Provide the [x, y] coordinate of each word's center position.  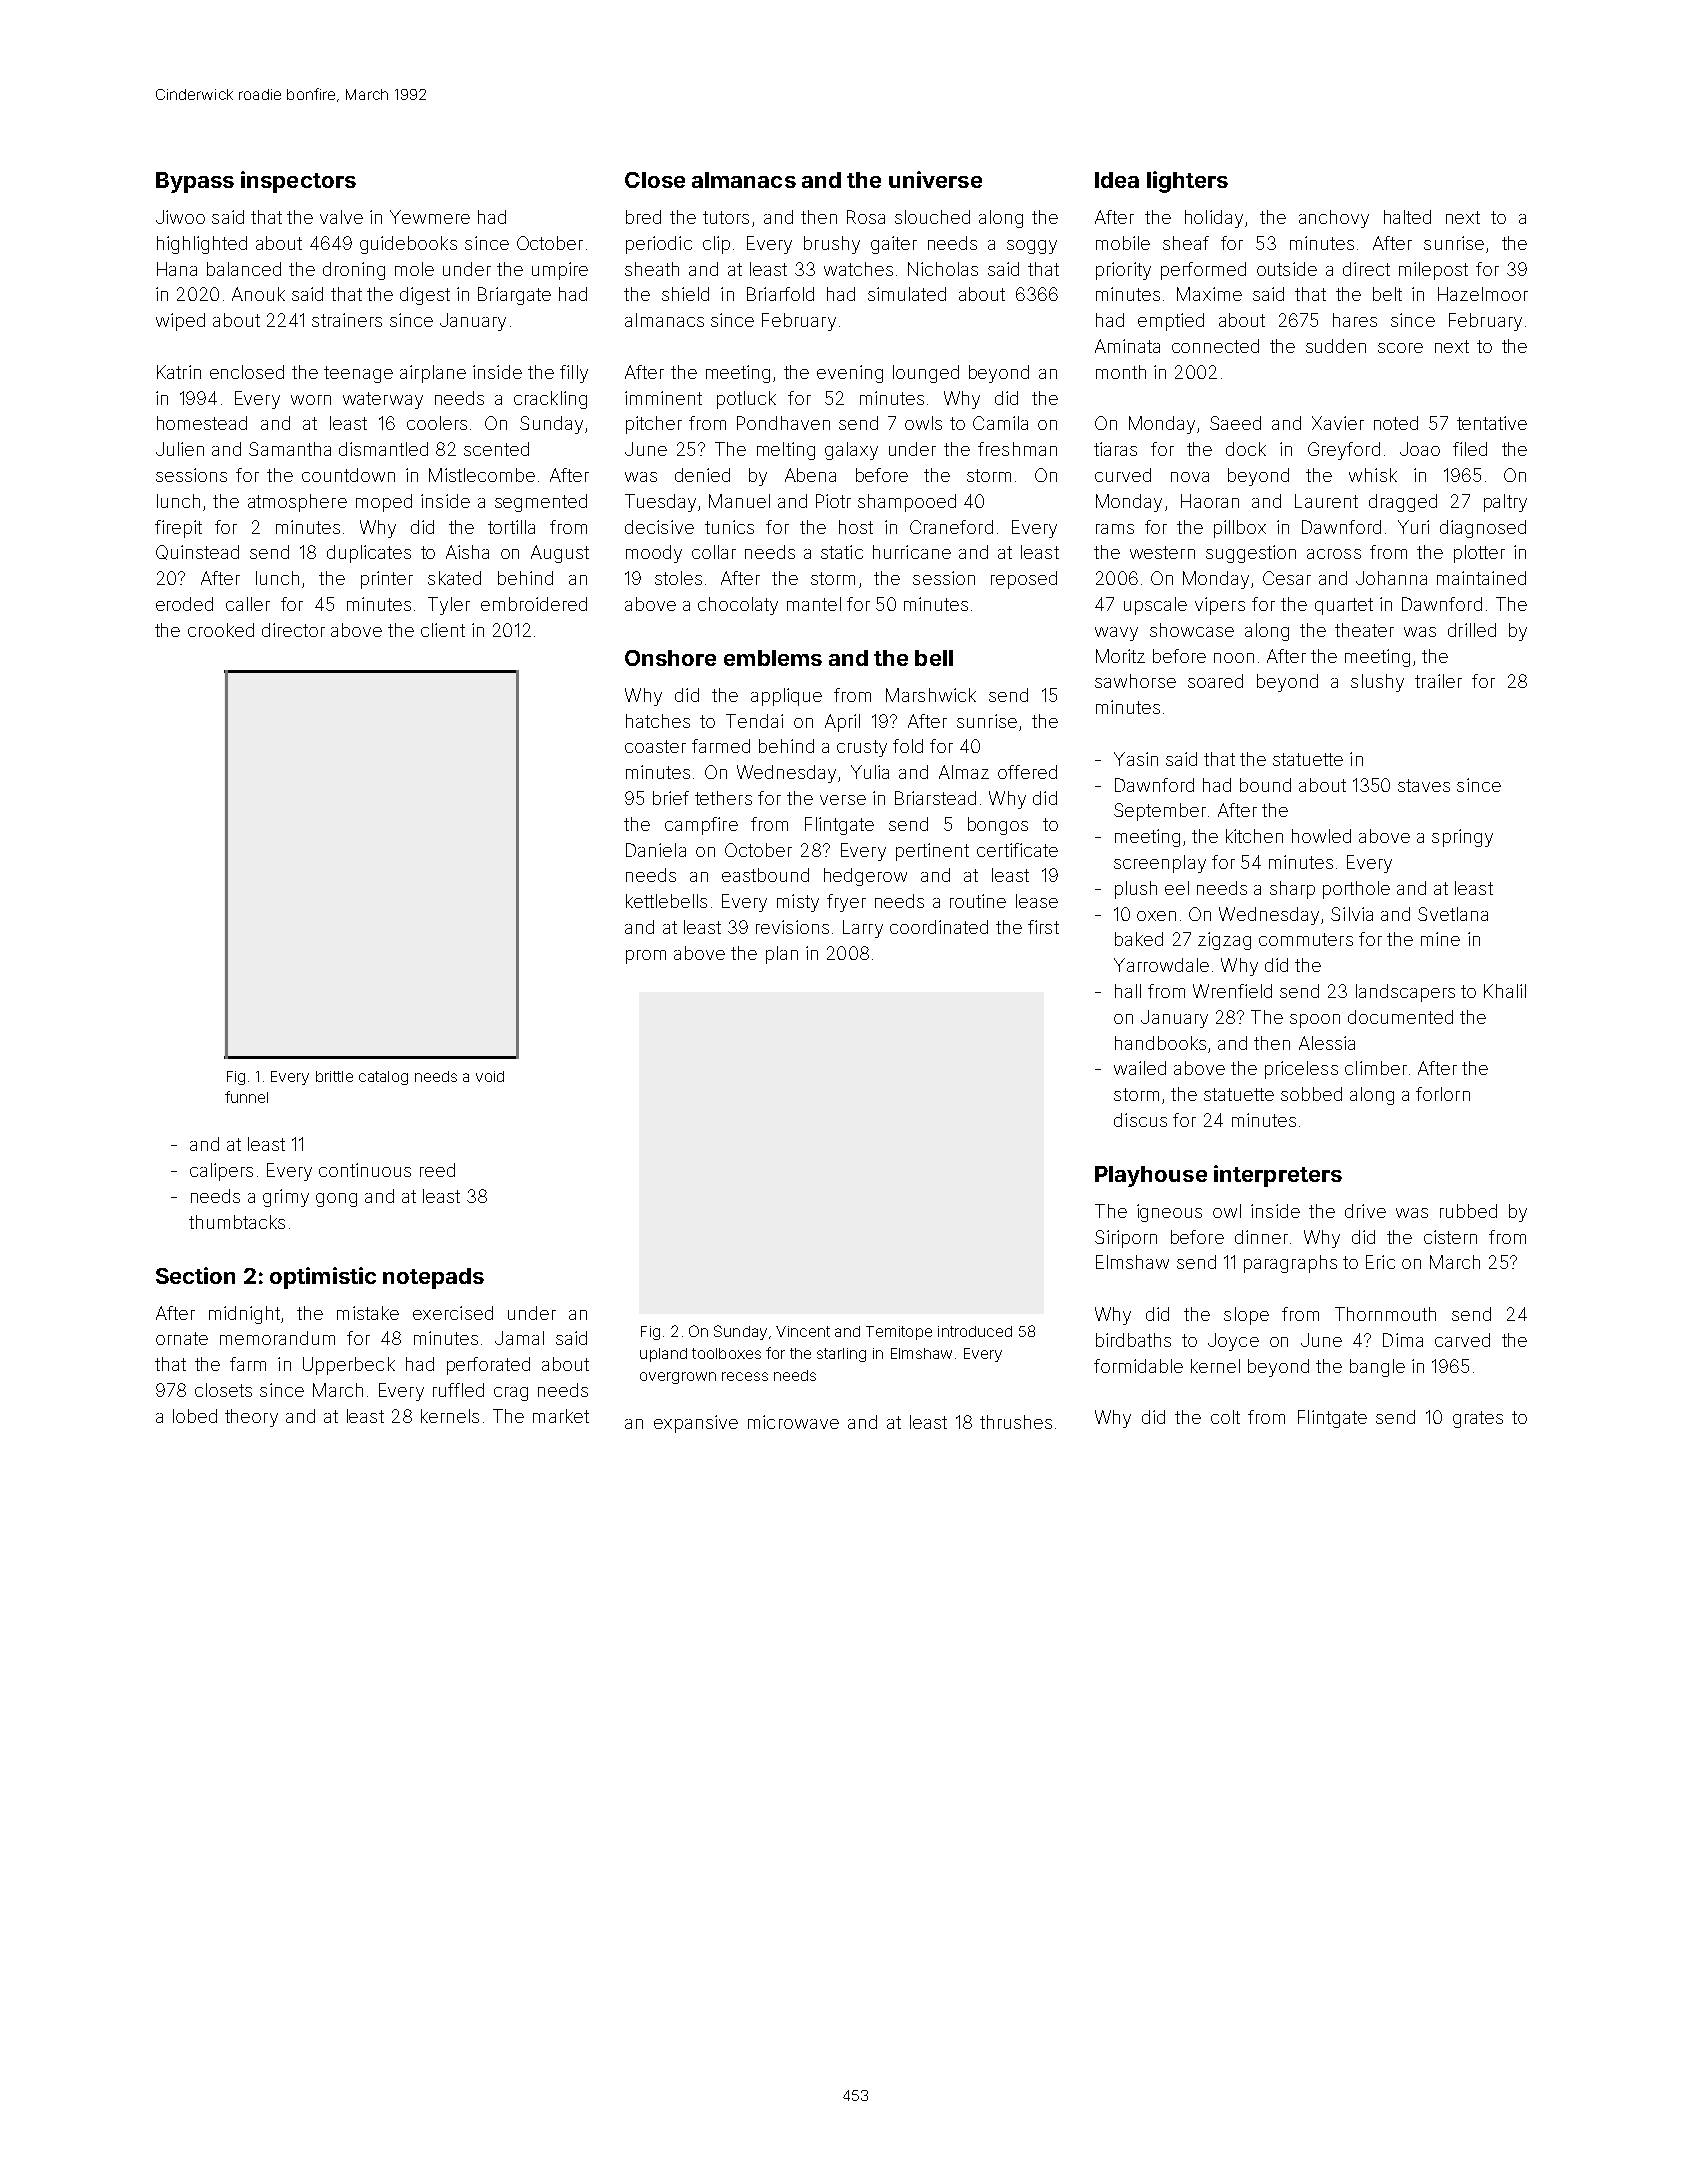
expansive [696, 1424]
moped [384, 503]
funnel [246, 1097]
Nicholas [943, 269]
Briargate [514, 296]
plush [1136, 890]
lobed [195, 1416]
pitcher [654, 425]
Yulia [870, 772]
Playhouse [1151, 1176]
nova [1190, 477]
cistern [1450, 1237]
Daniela [656, 850]
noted [1396, 423]
